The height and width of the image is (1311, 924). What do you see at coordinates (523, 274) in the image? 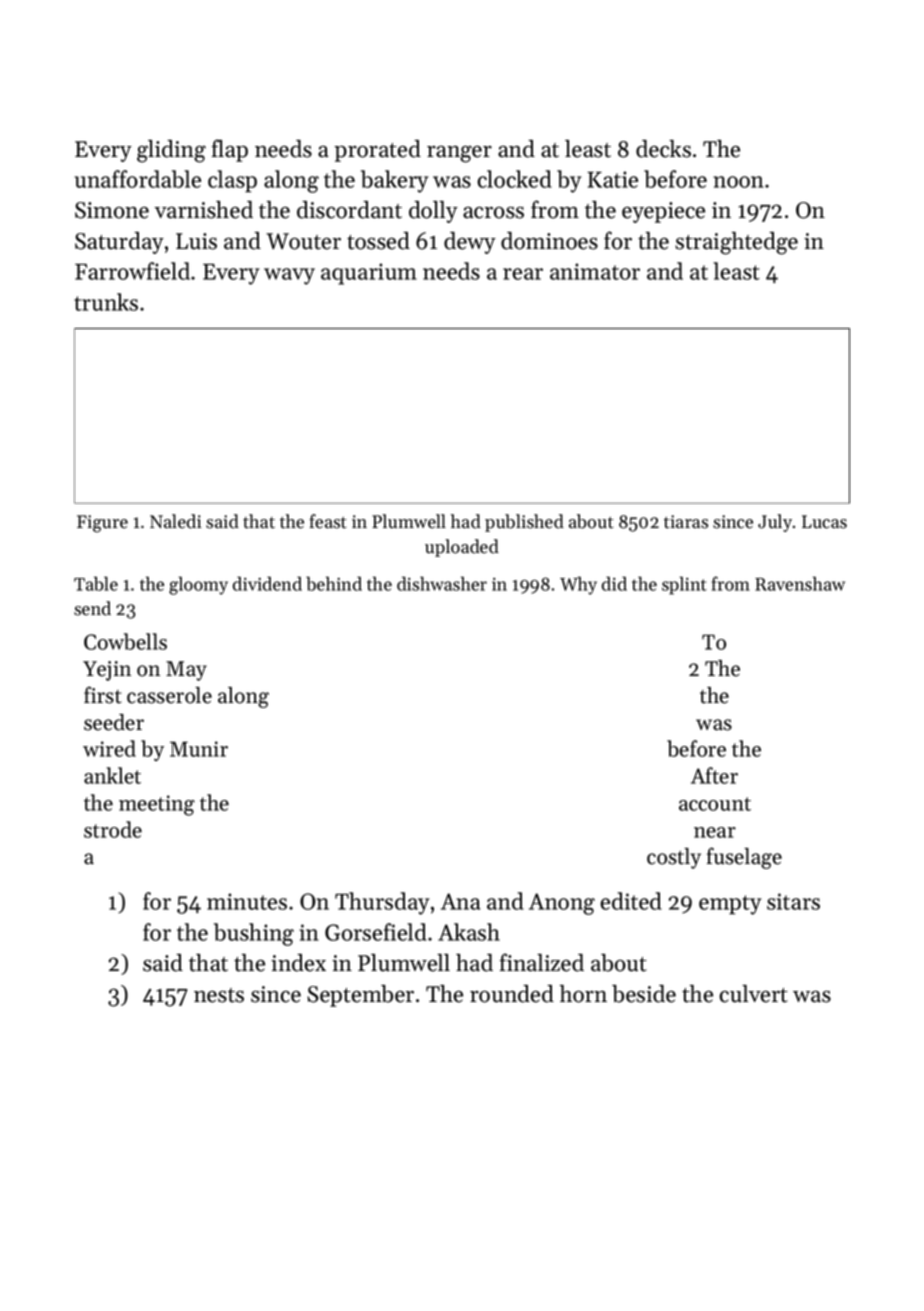
I see `rear` at bounding box center [523, 274].
